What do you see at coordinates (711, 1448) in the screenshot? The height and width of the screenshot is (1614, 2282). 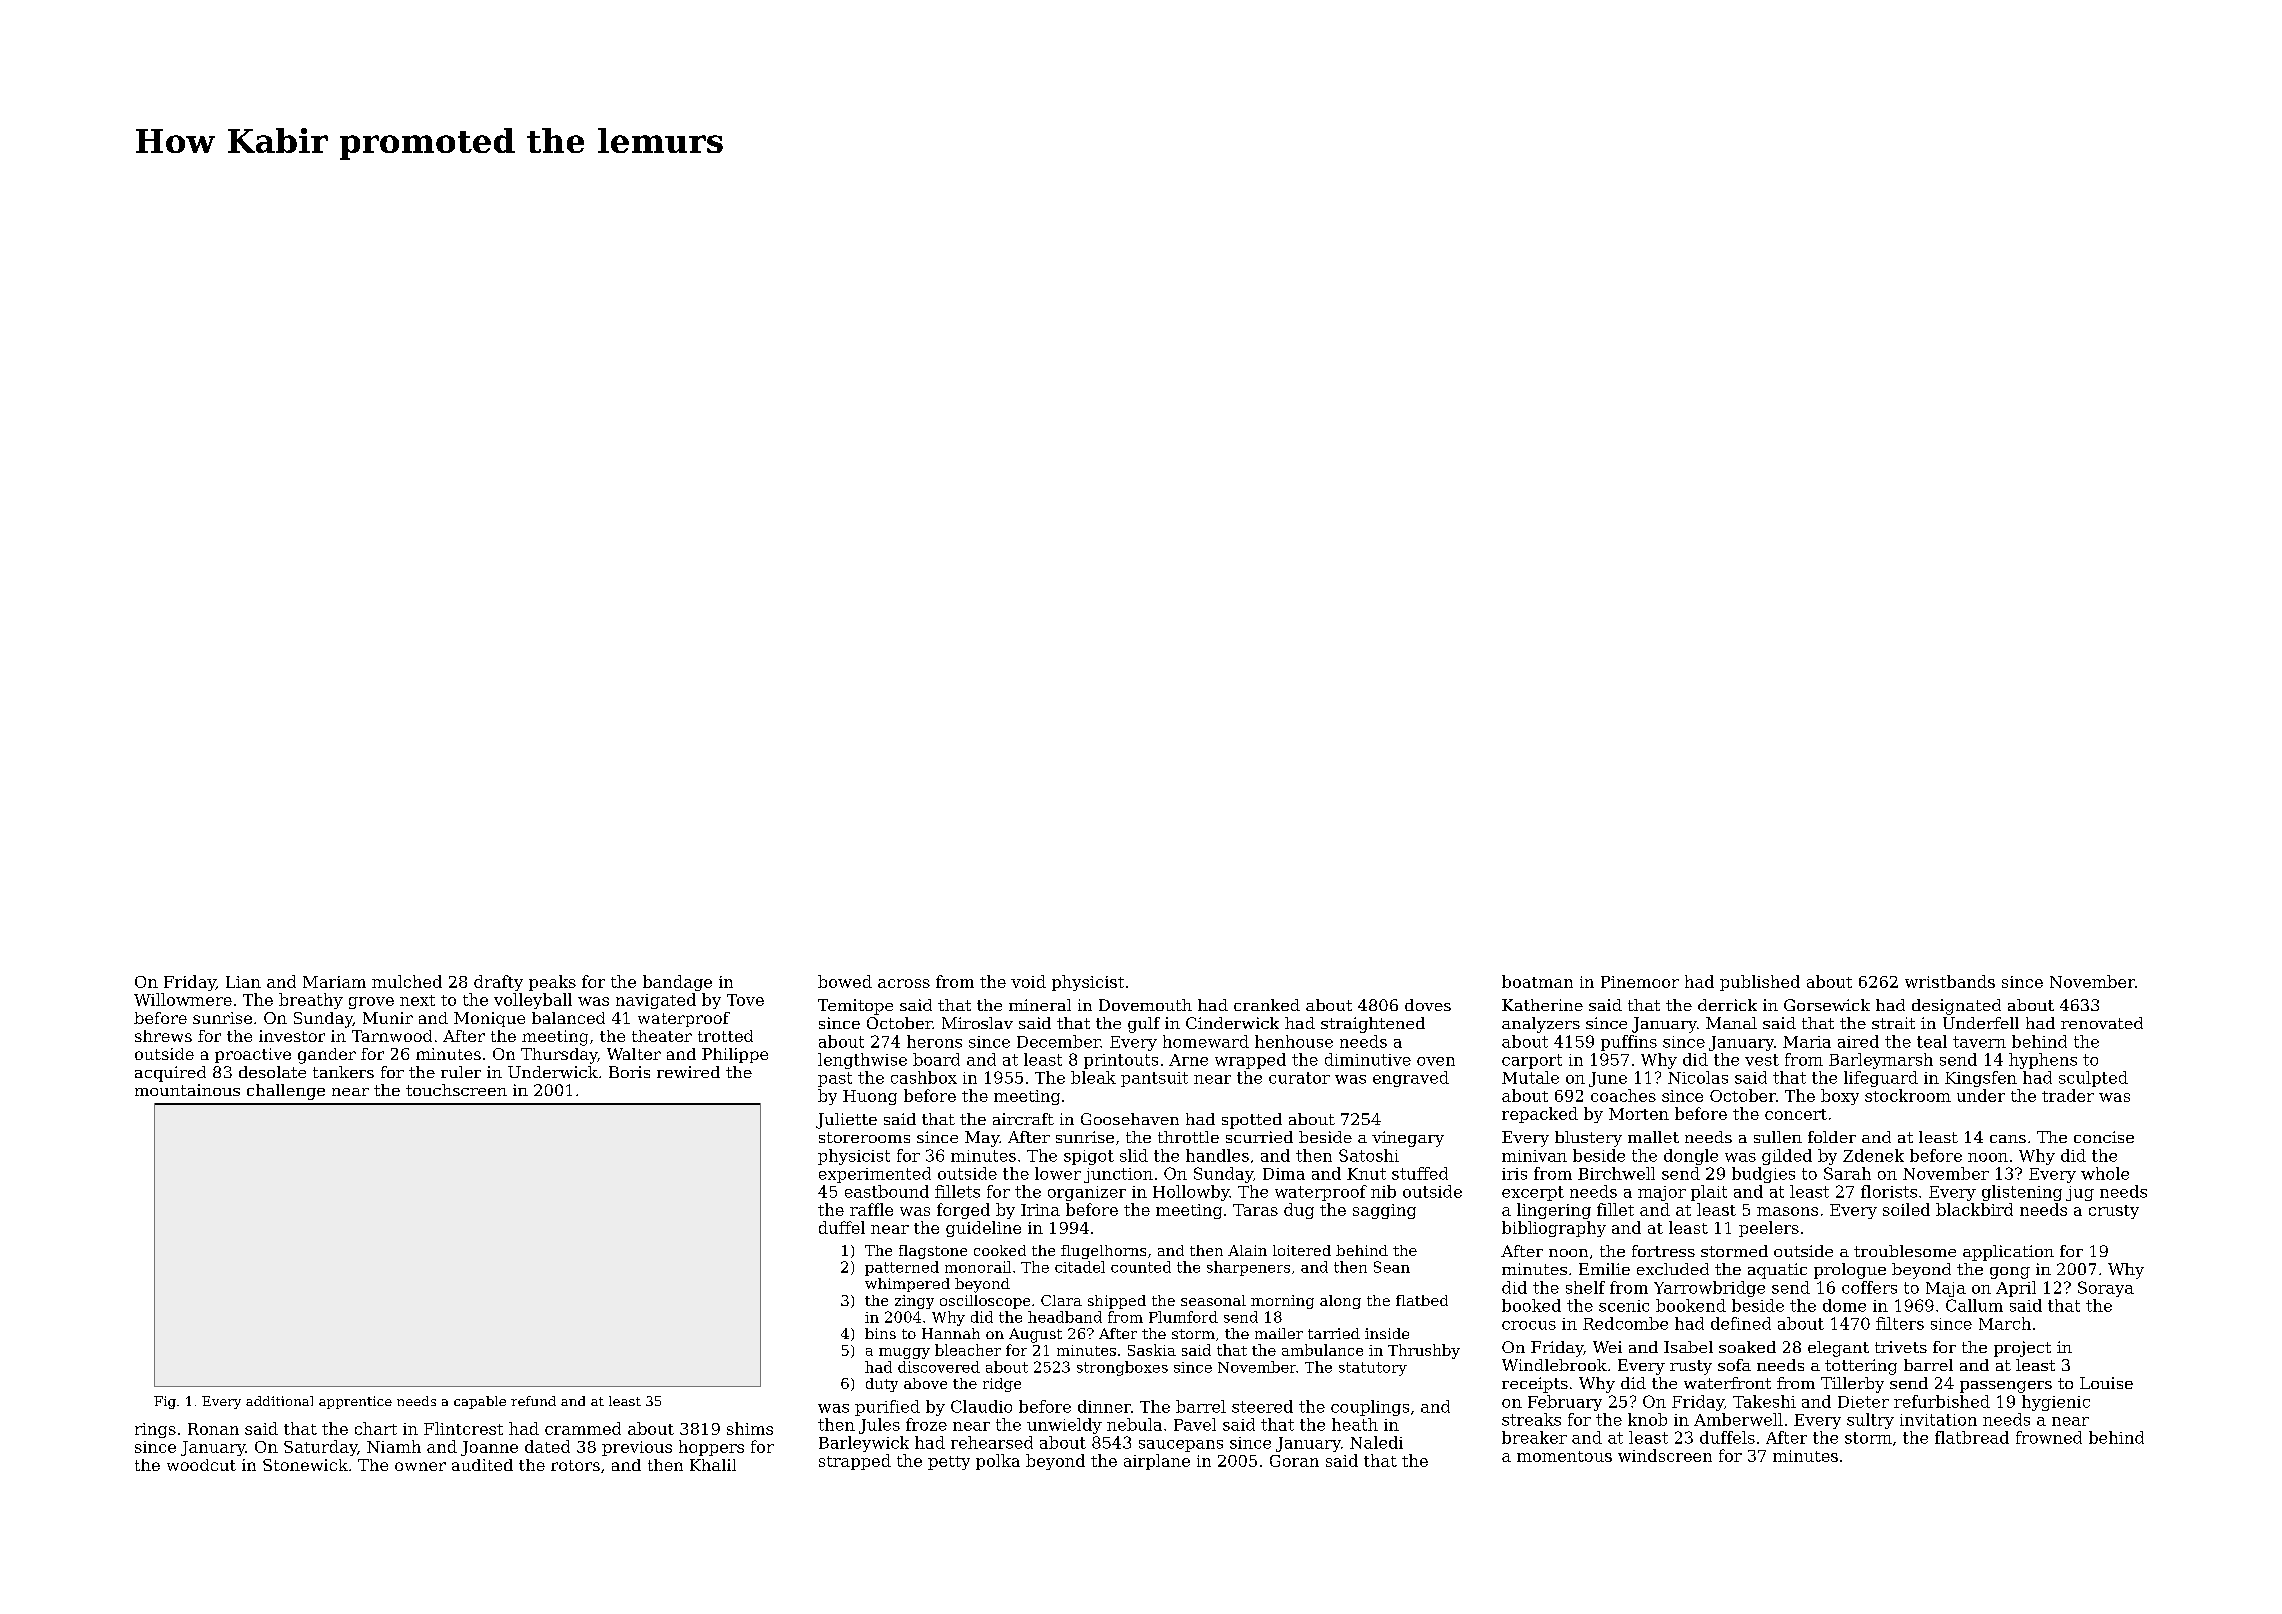 I see `hoppers` at bounding box center [711, 1448].
